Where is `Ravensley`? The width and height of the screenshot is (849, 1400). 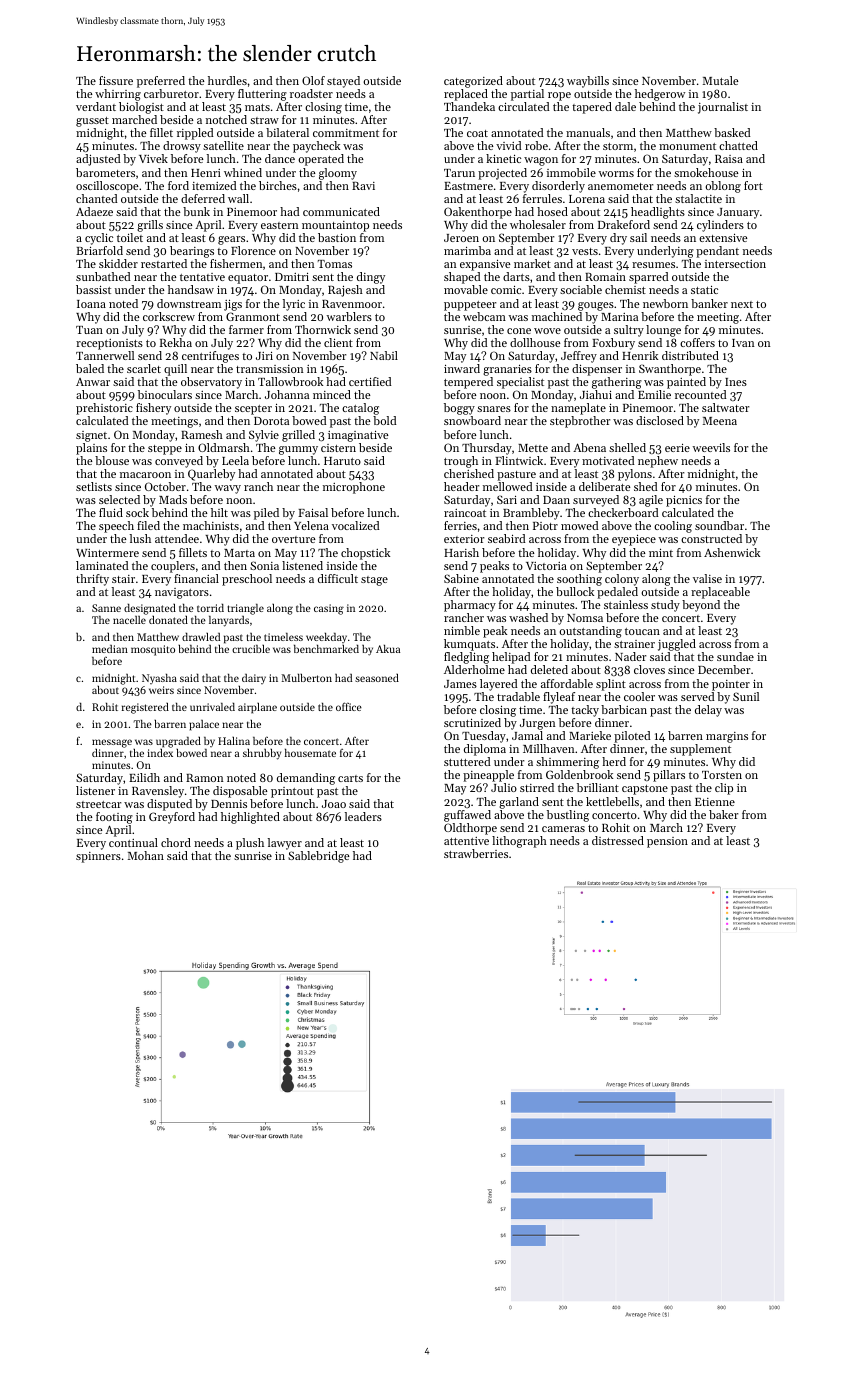 Ravensley is located at coordinates (158, 792).
